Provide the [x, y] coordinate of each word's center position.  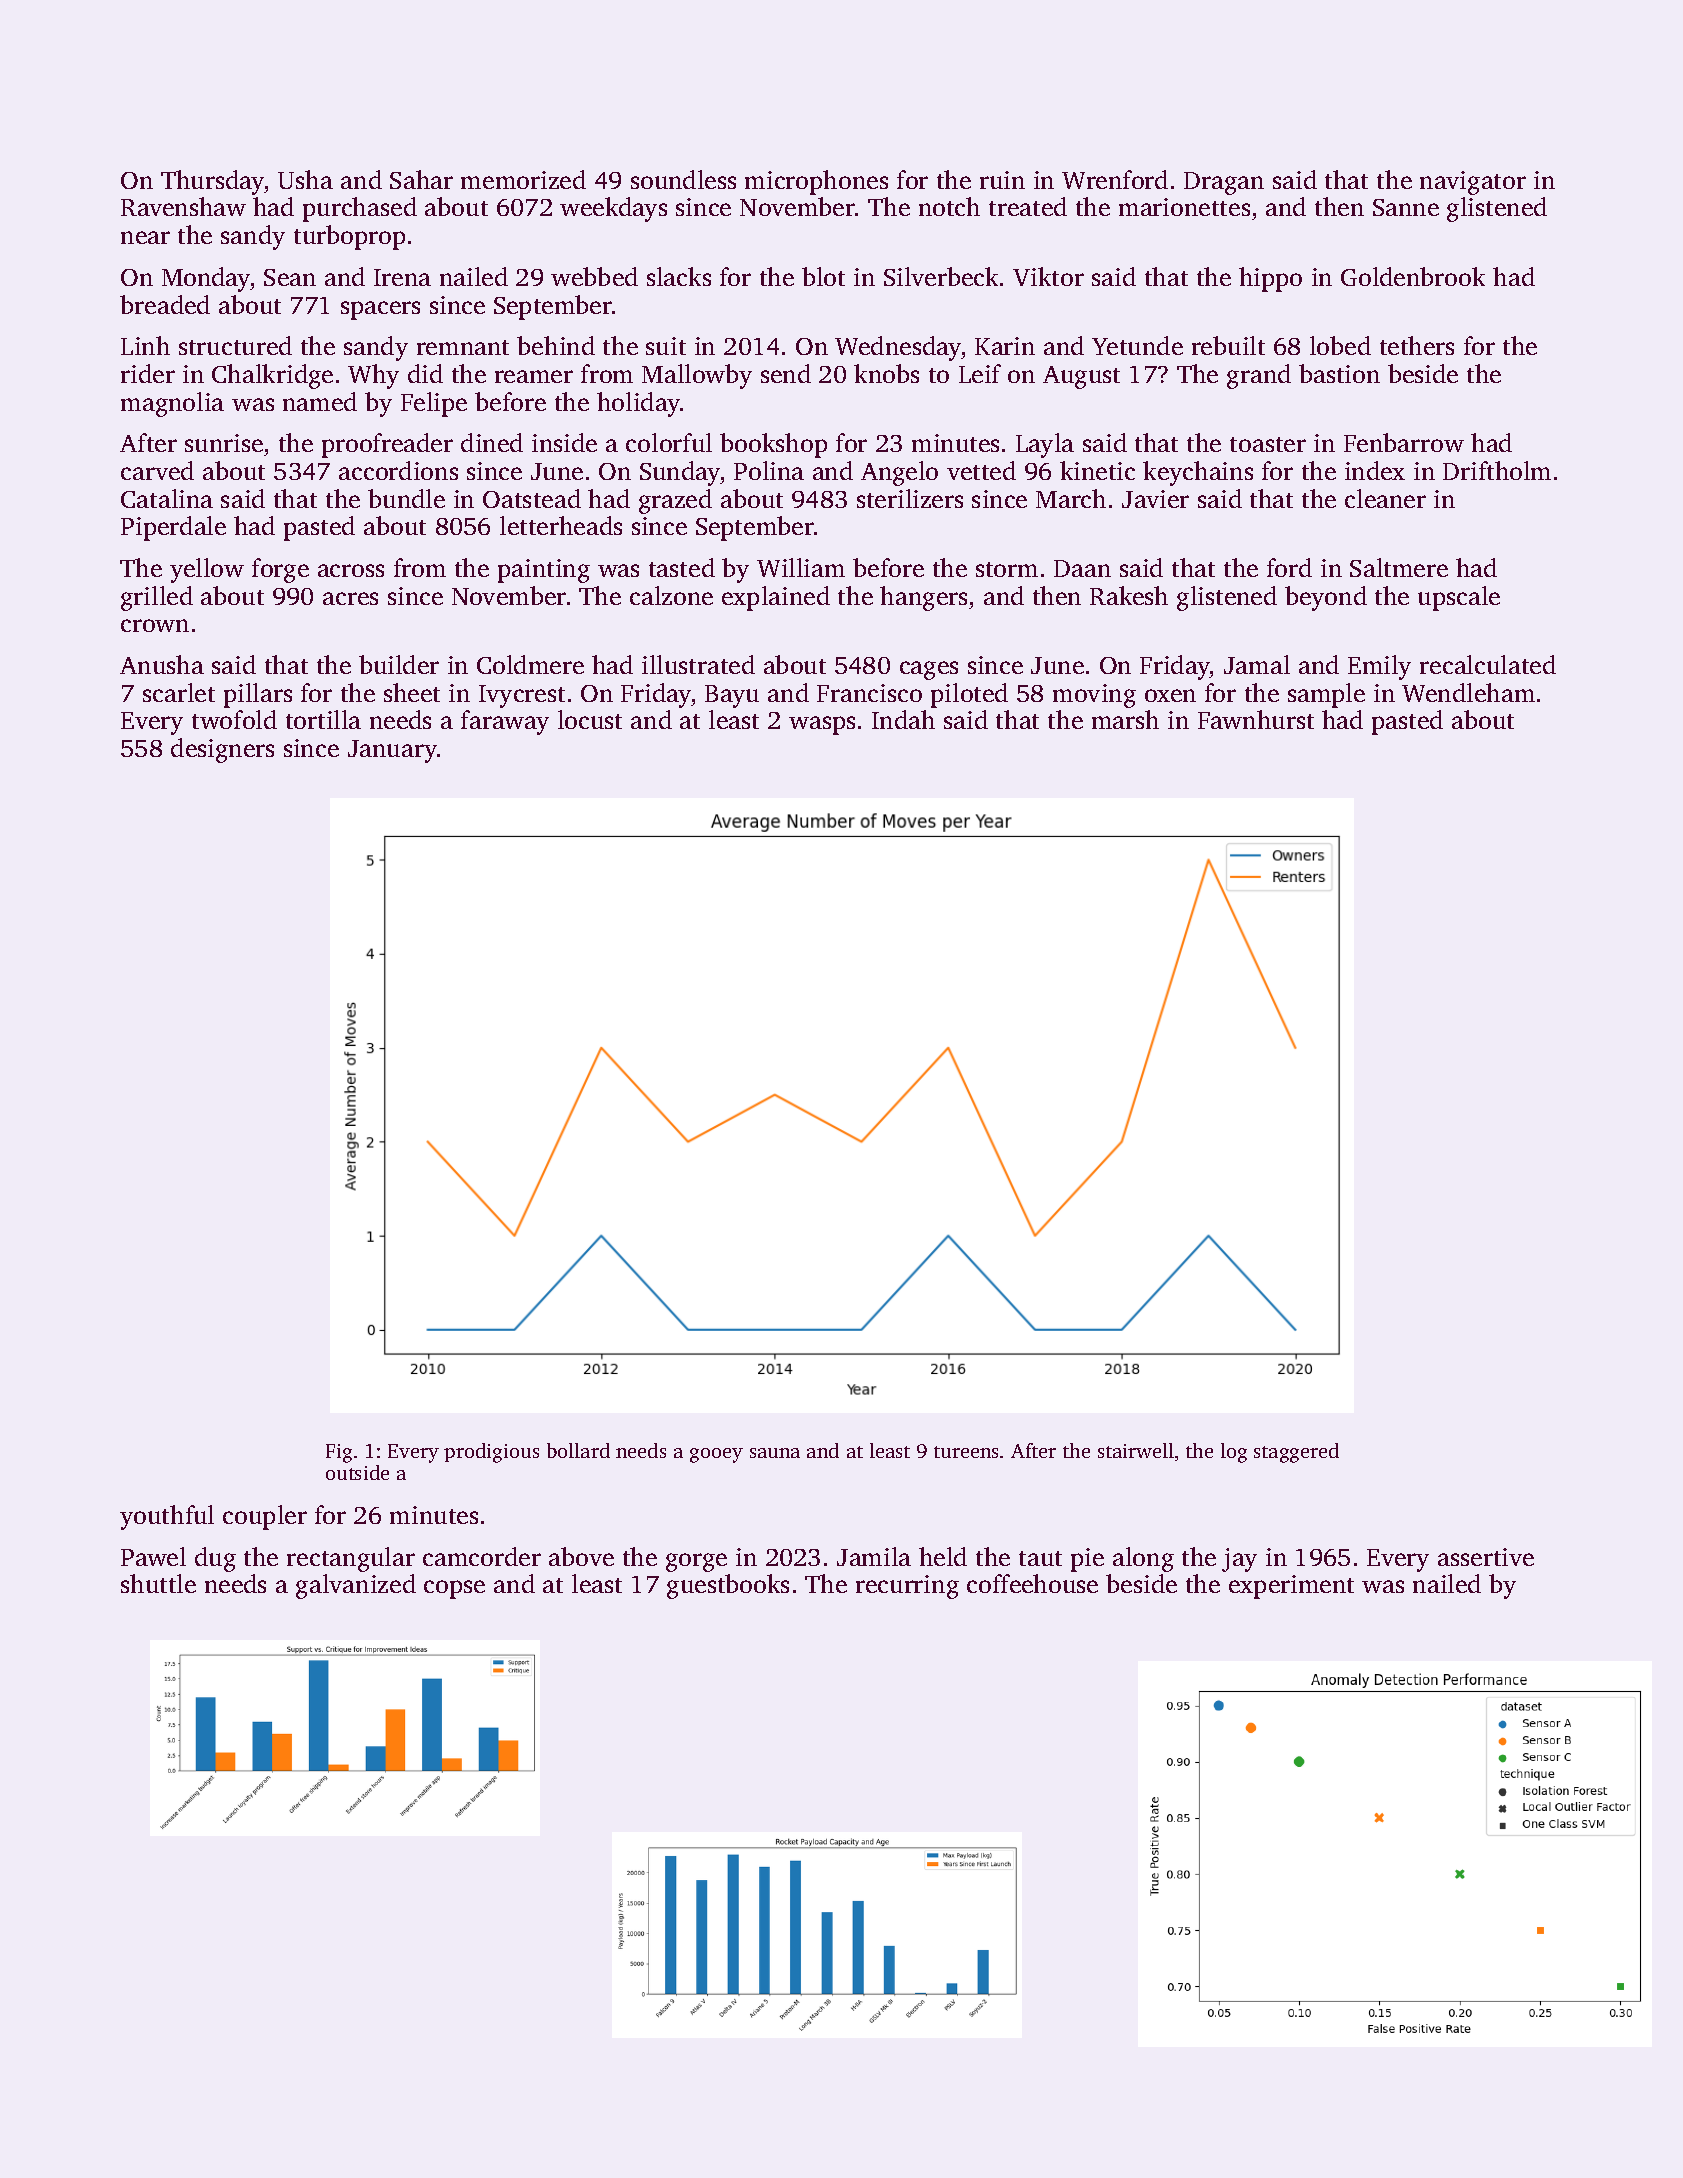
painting [544, 571]
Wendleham [1468, 692]
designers [222, 750]
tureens [966, 1452]
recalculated [1488, 664]
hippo [1270, 279]
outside [357, 1472]
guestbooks [728, 1586]
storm [1007, 569]
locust [590, 719]
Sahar [421, 179]
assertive [1486, 1557]
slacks [679, 276]
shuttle [158, 1583]
